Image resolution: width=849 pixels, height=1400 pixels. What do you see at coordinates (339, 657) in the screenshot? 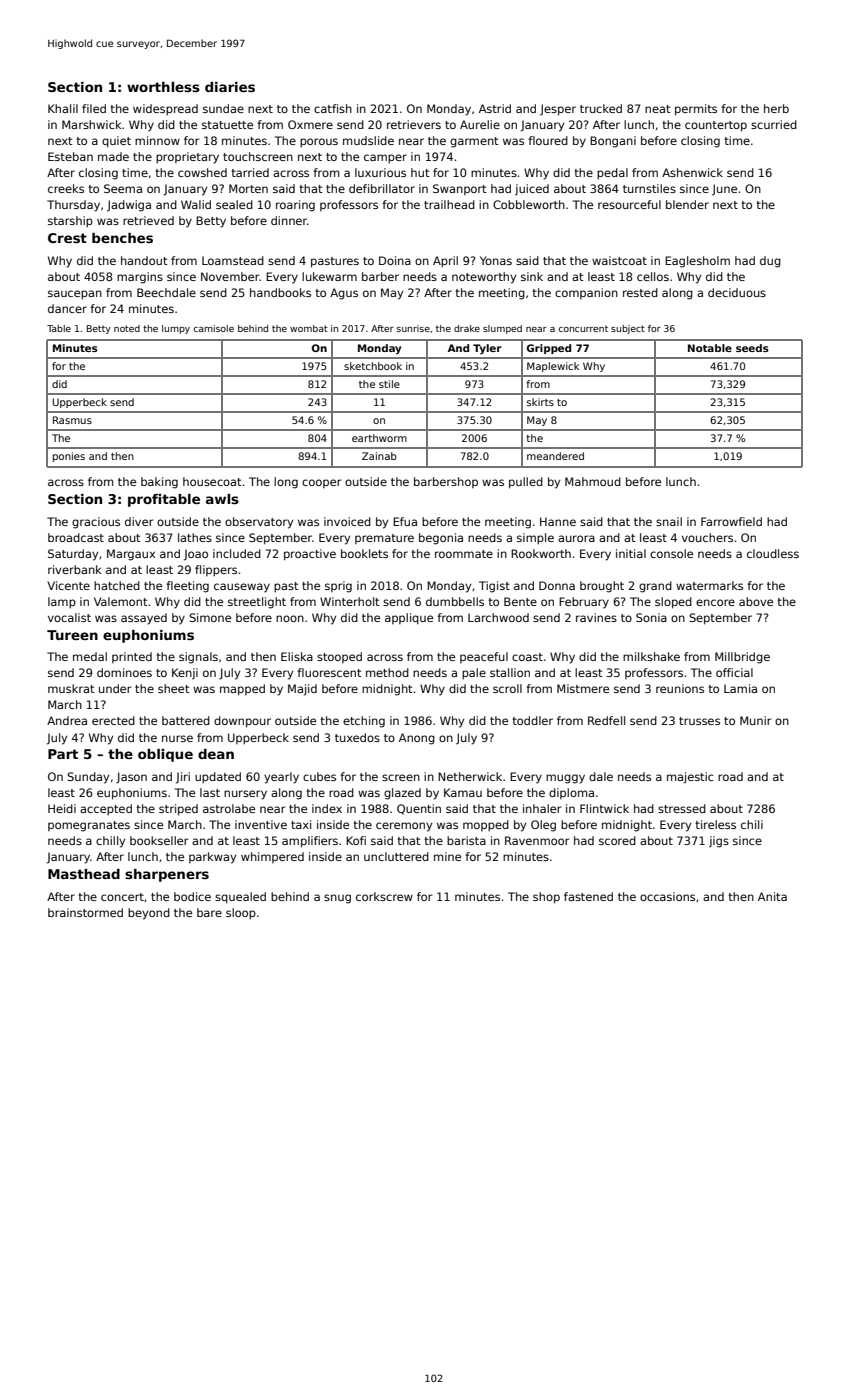
I see `stooped` at bounding box center [339, 657].
